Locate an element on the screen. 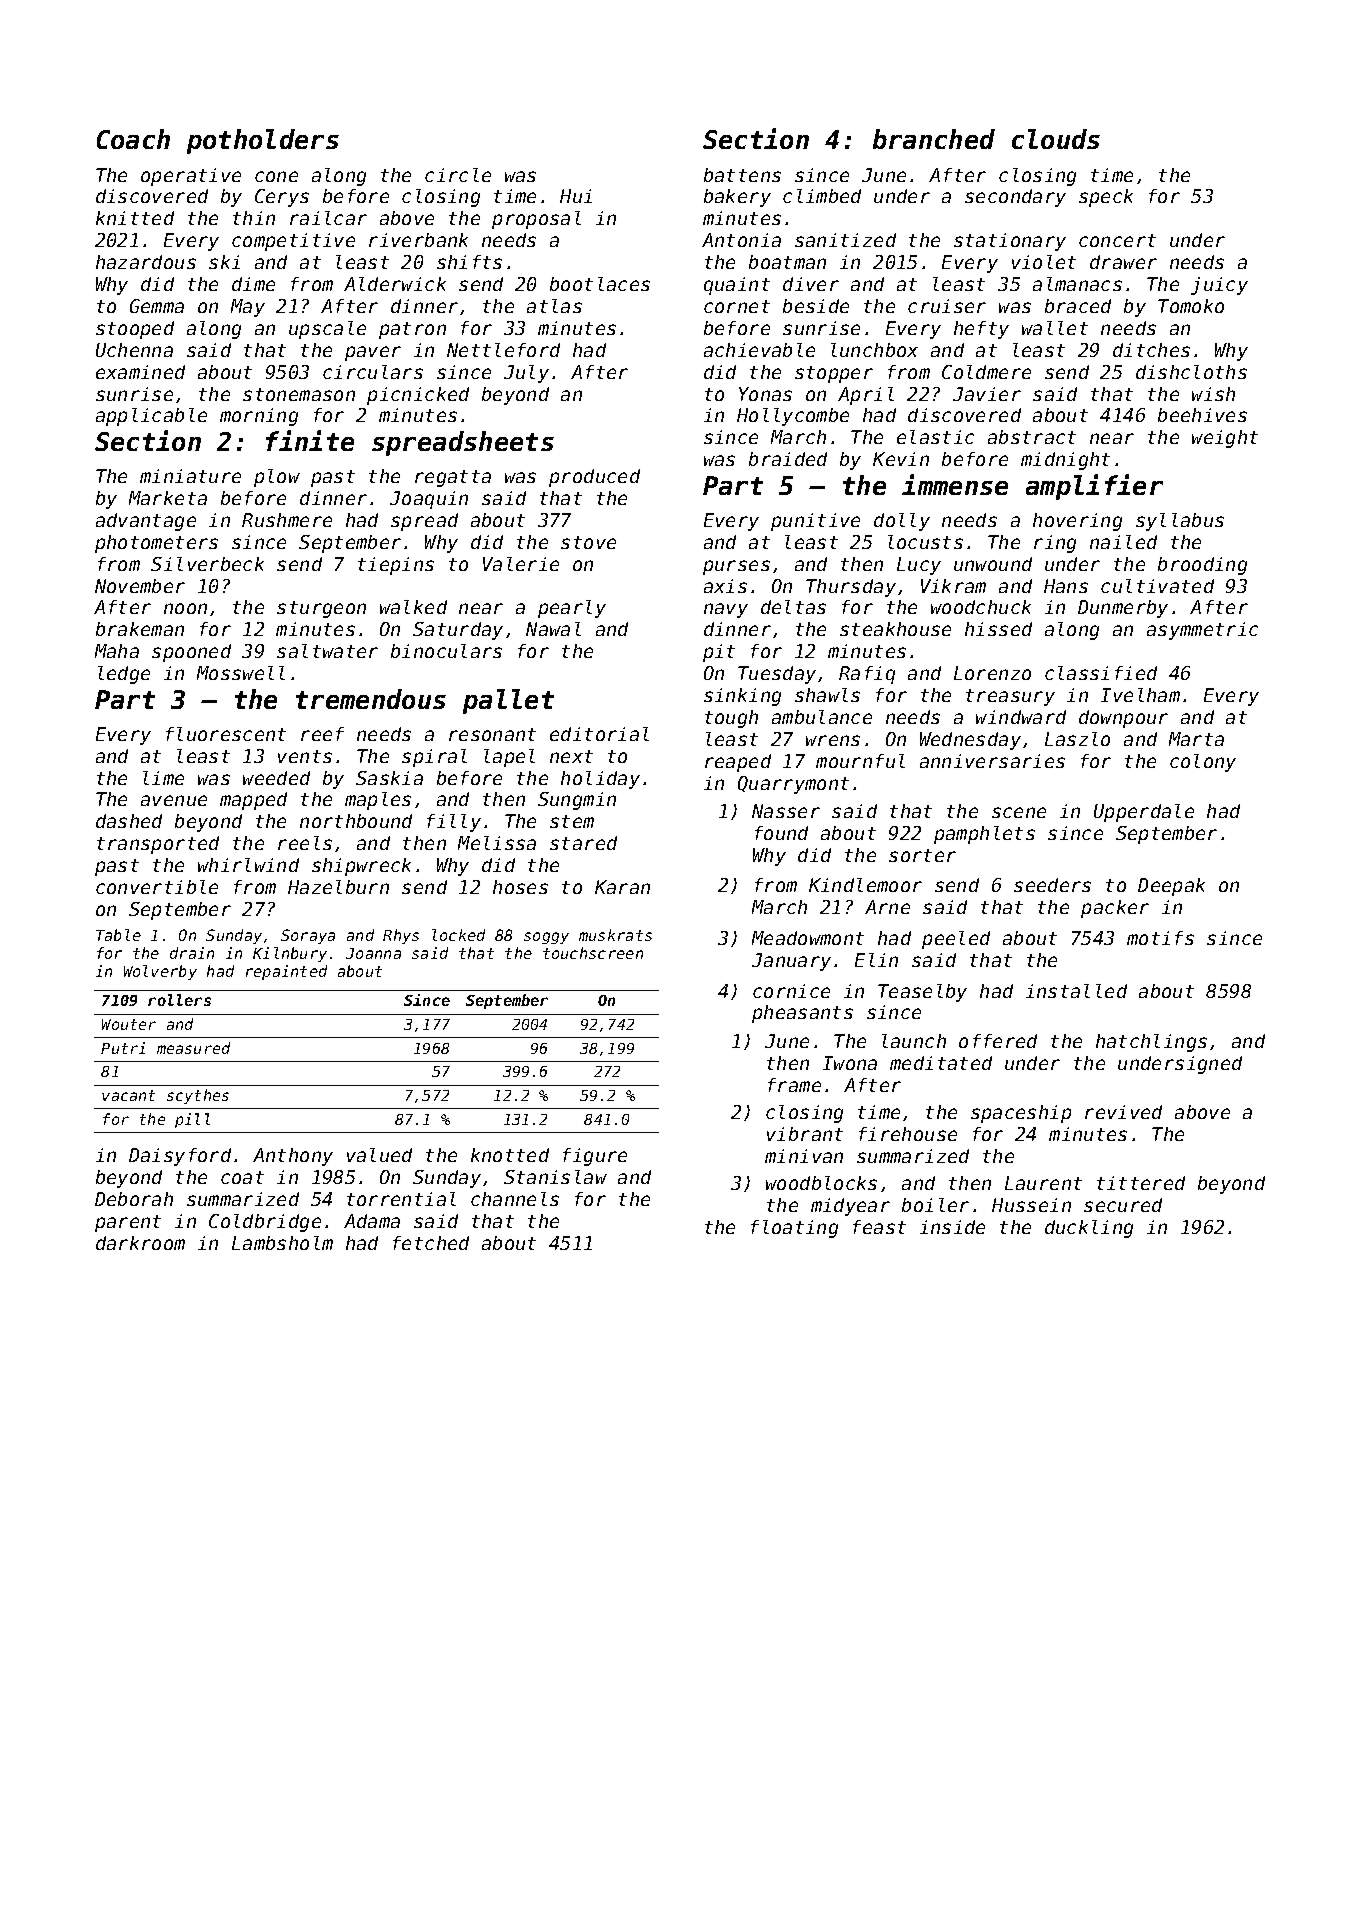  Lambsholm is located at coordinates (282, 1243).
